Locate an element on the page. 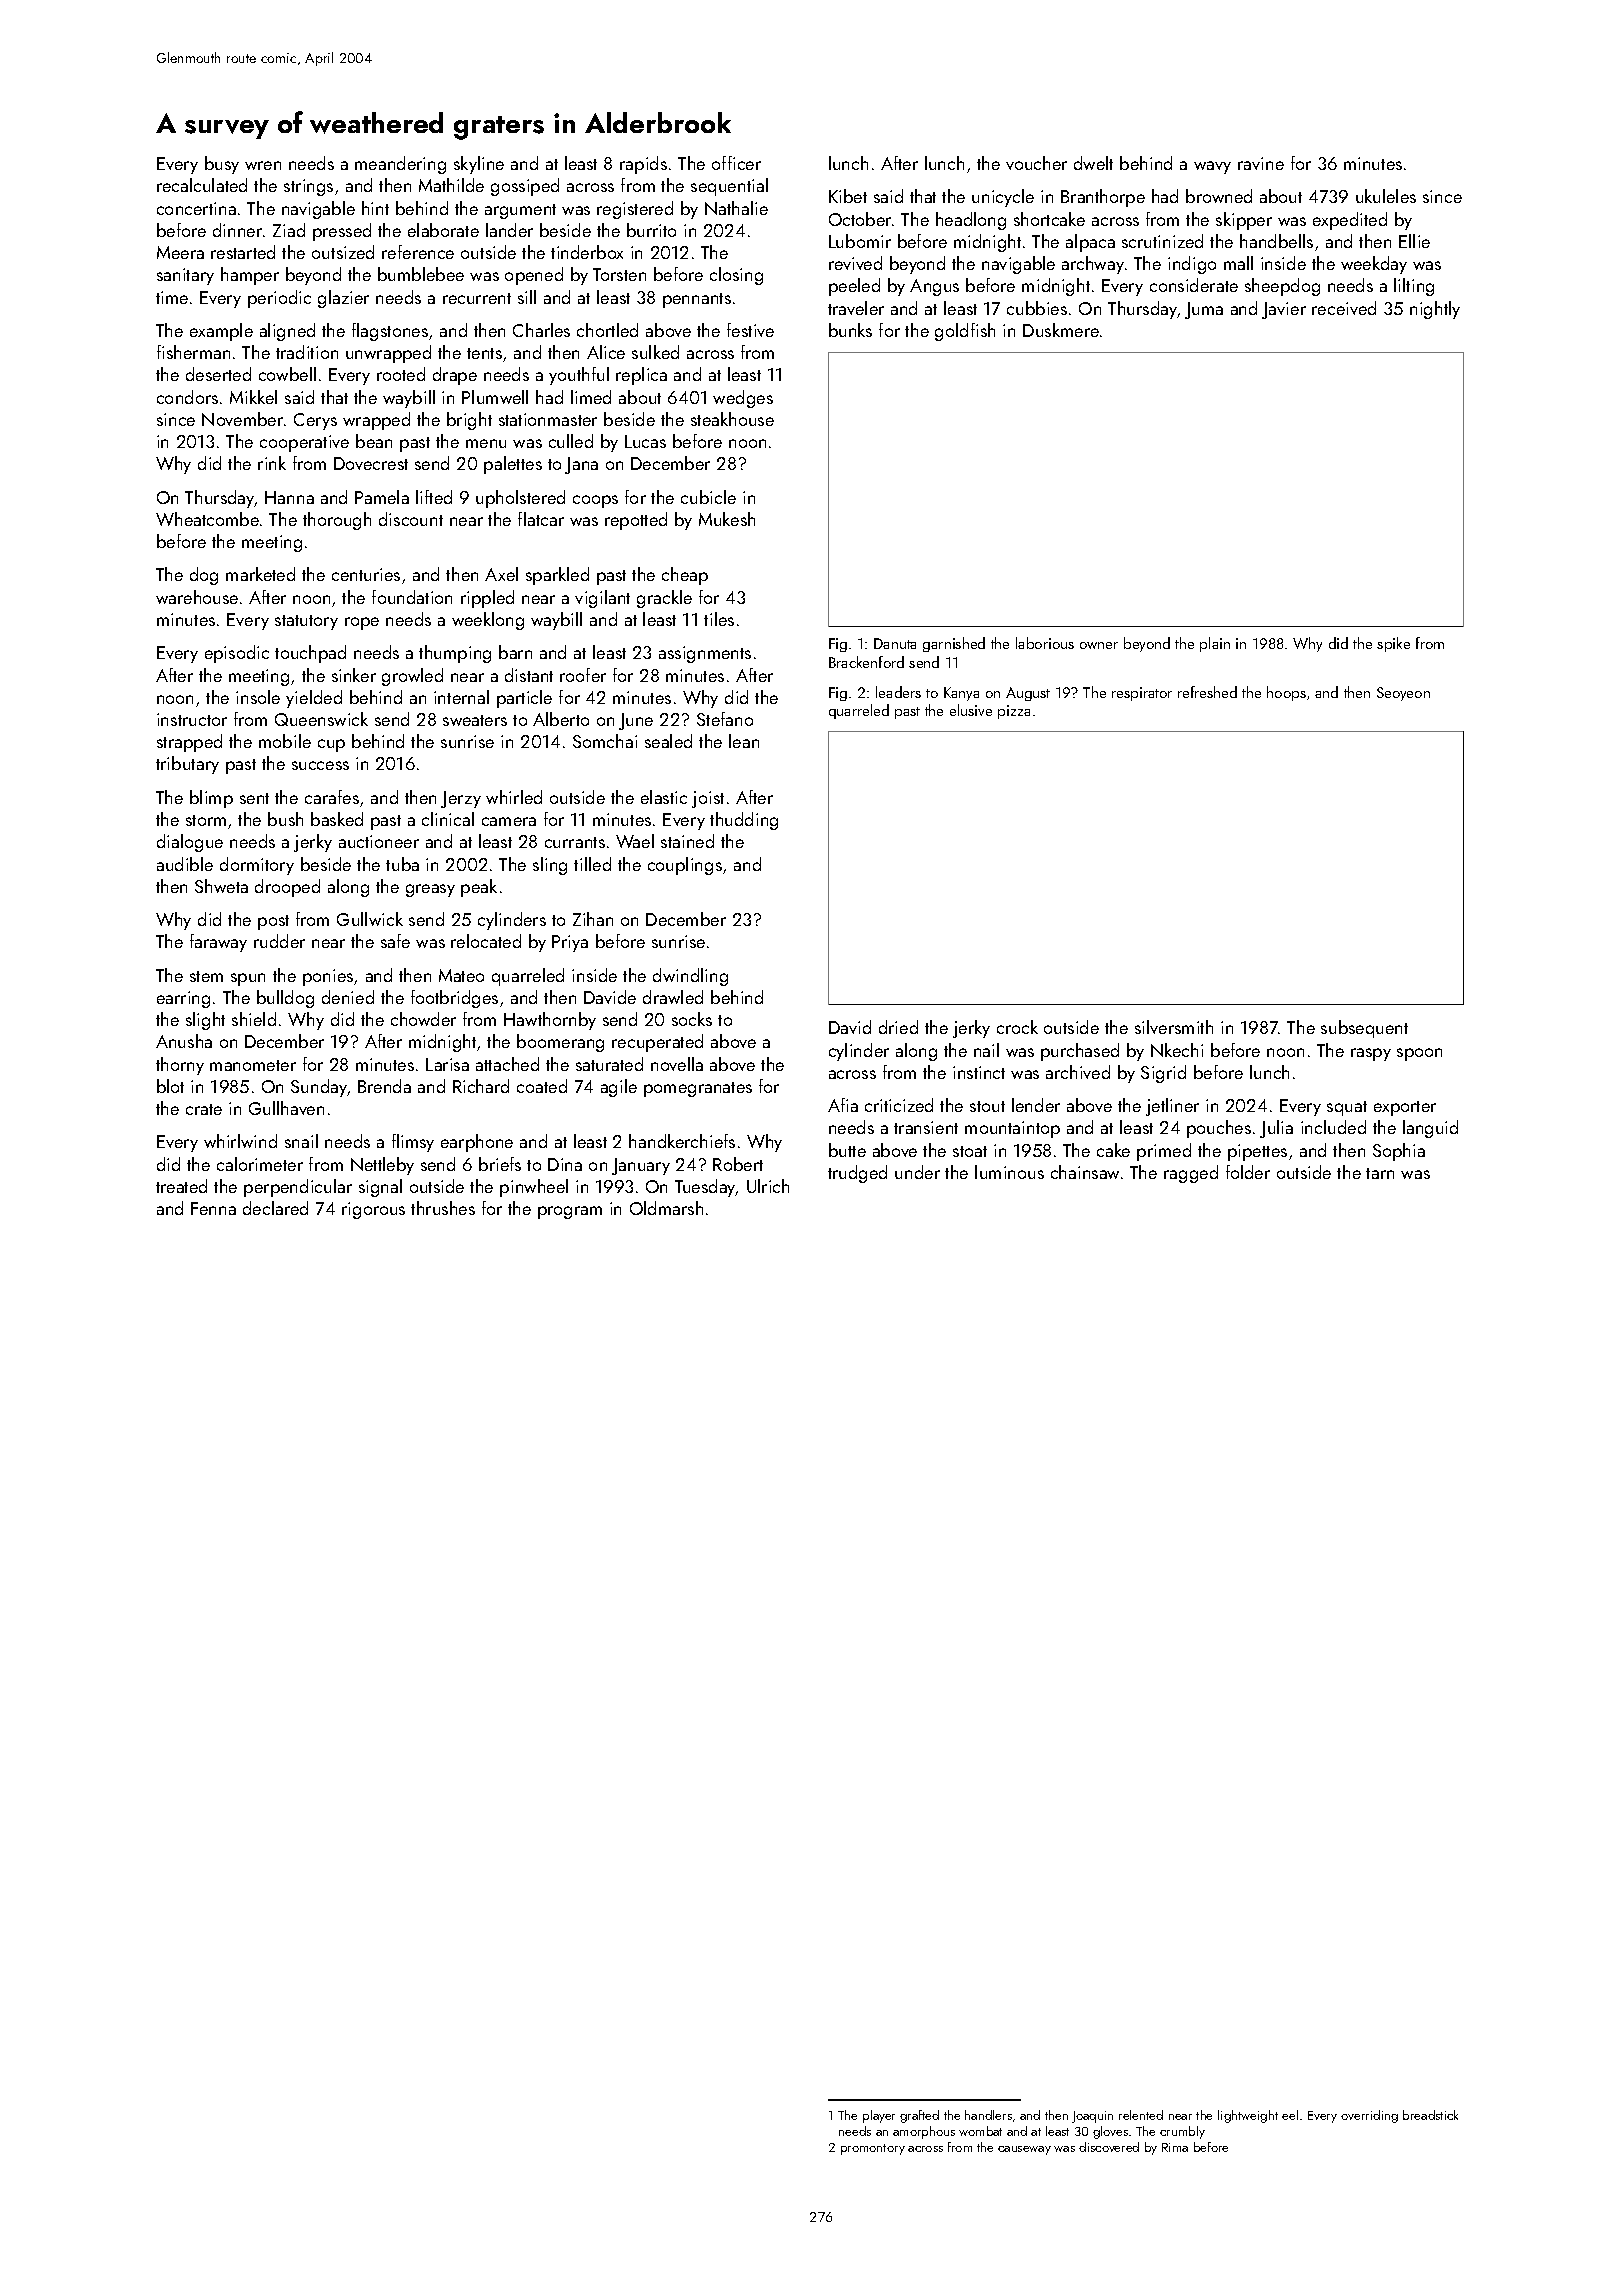  languid is located at coordinates (1430, 1129).
